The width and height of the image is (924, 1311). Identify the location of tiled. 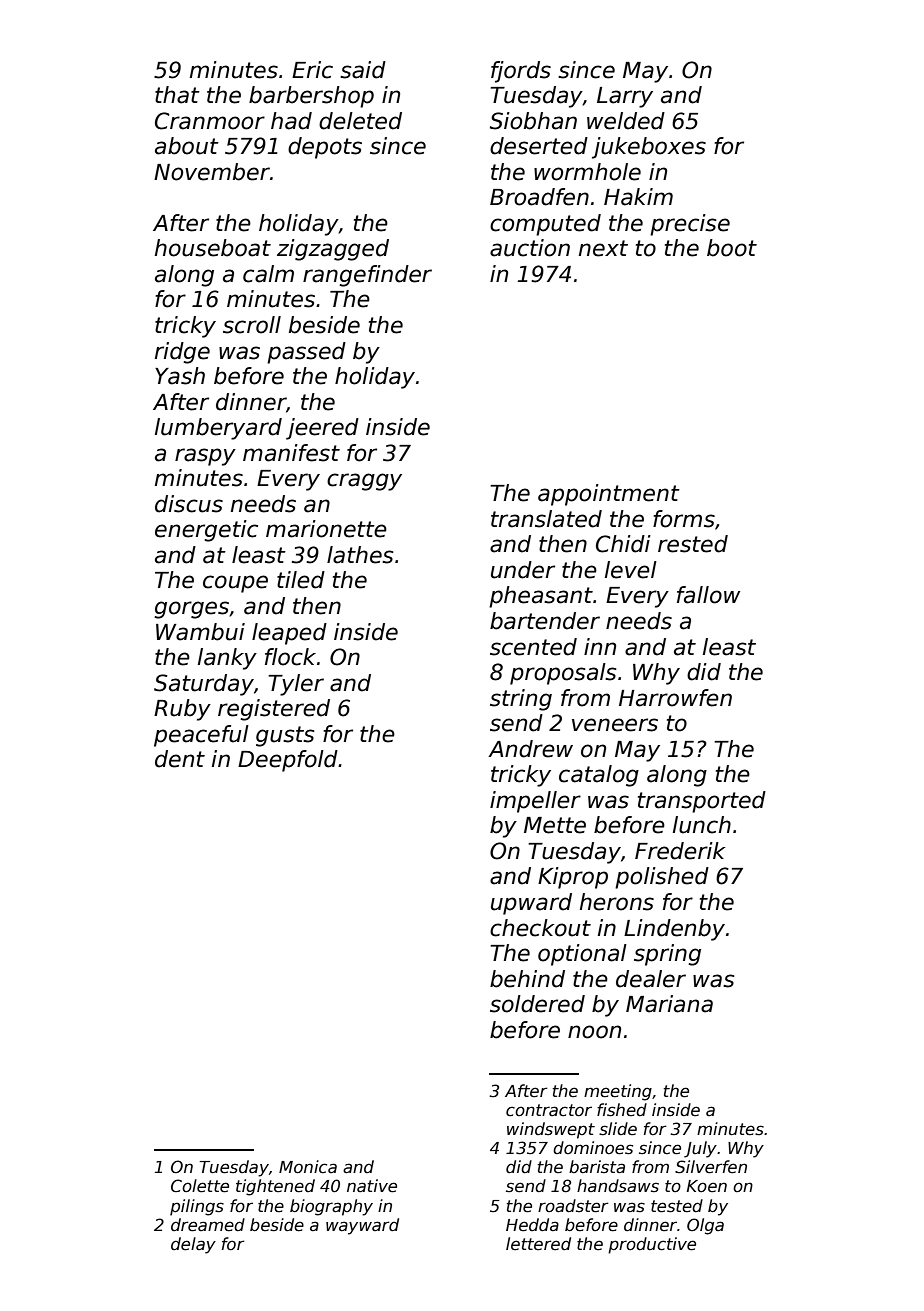
(301, 580).
